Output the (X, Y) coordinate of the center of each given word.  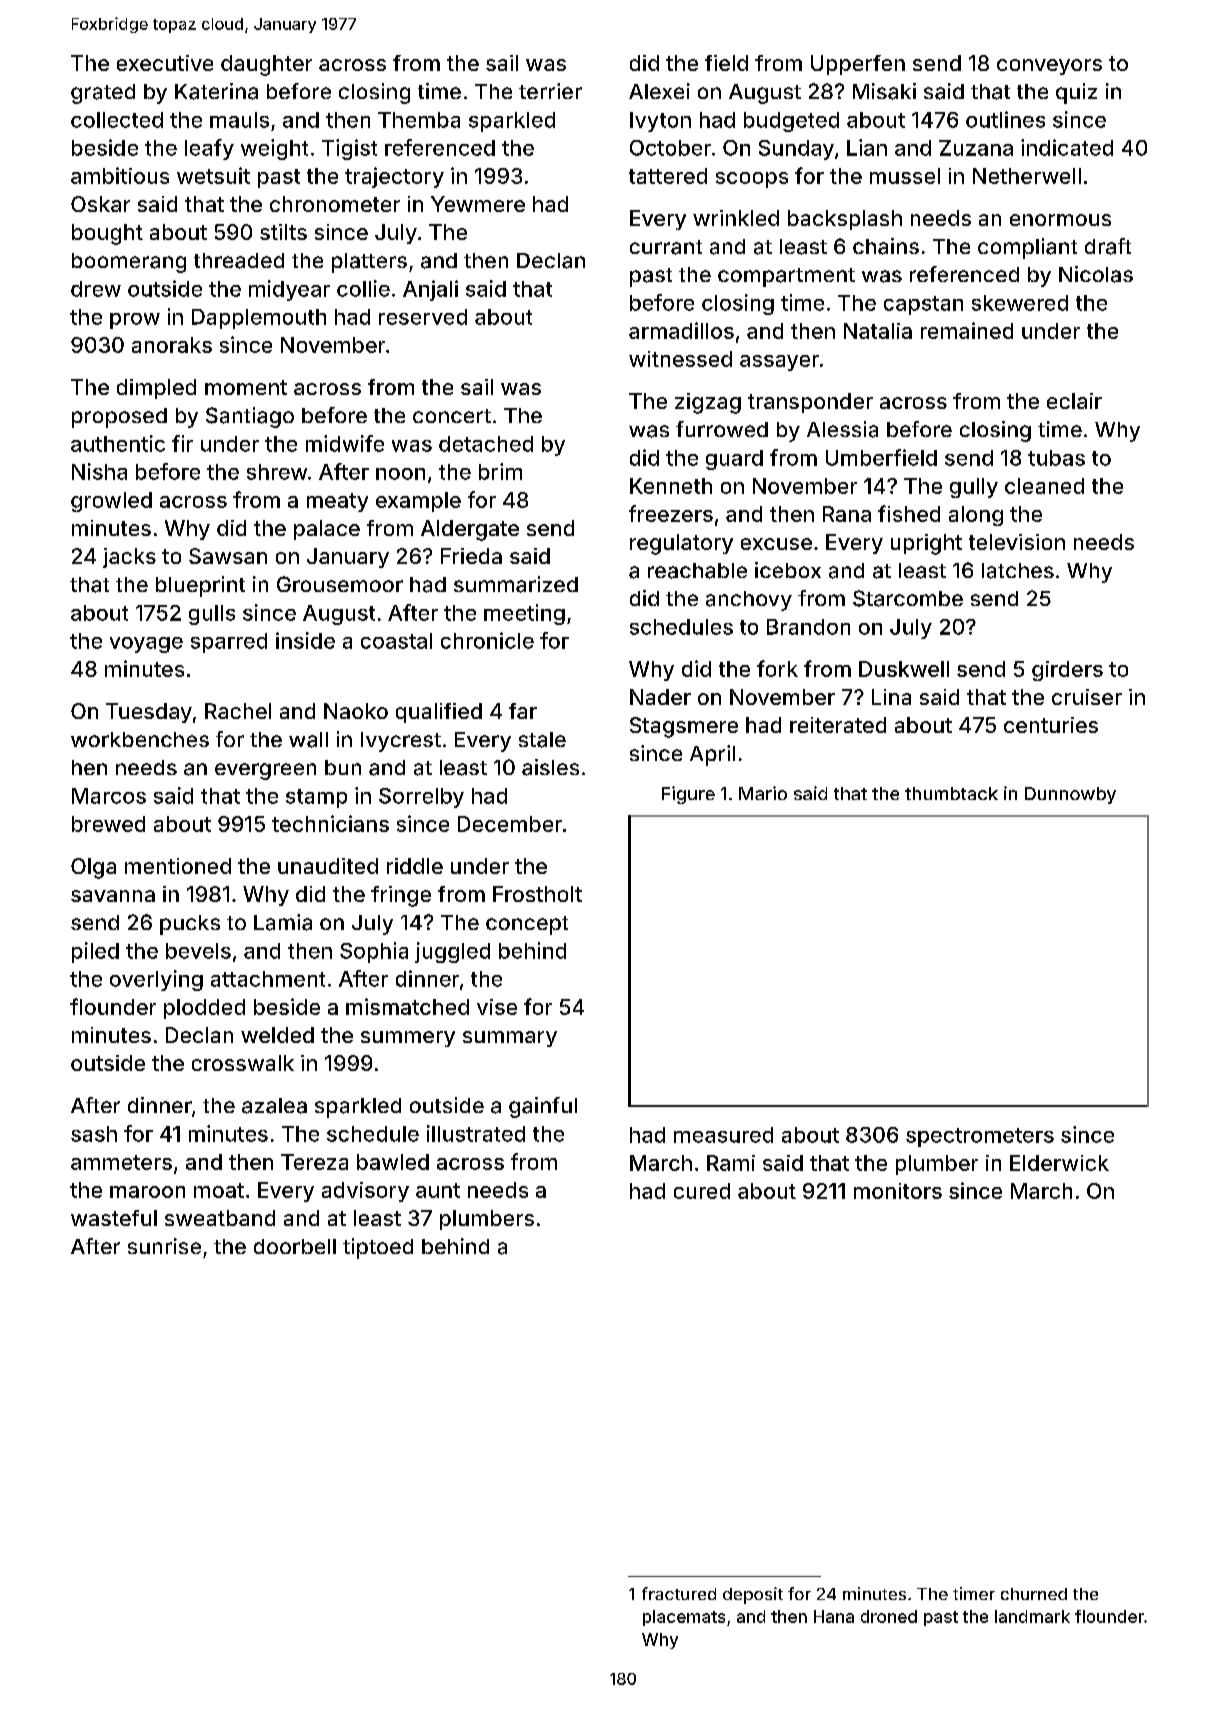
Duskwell (904, 669)
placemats (684, 1618)
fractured (679, 1593)
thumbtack (951, 793)
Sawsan (228, 556)
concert (452, 416)
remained (967, 330)
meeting (524, 614)
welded (277, 1035)
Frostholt (537, 894)
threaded (239, 261)
